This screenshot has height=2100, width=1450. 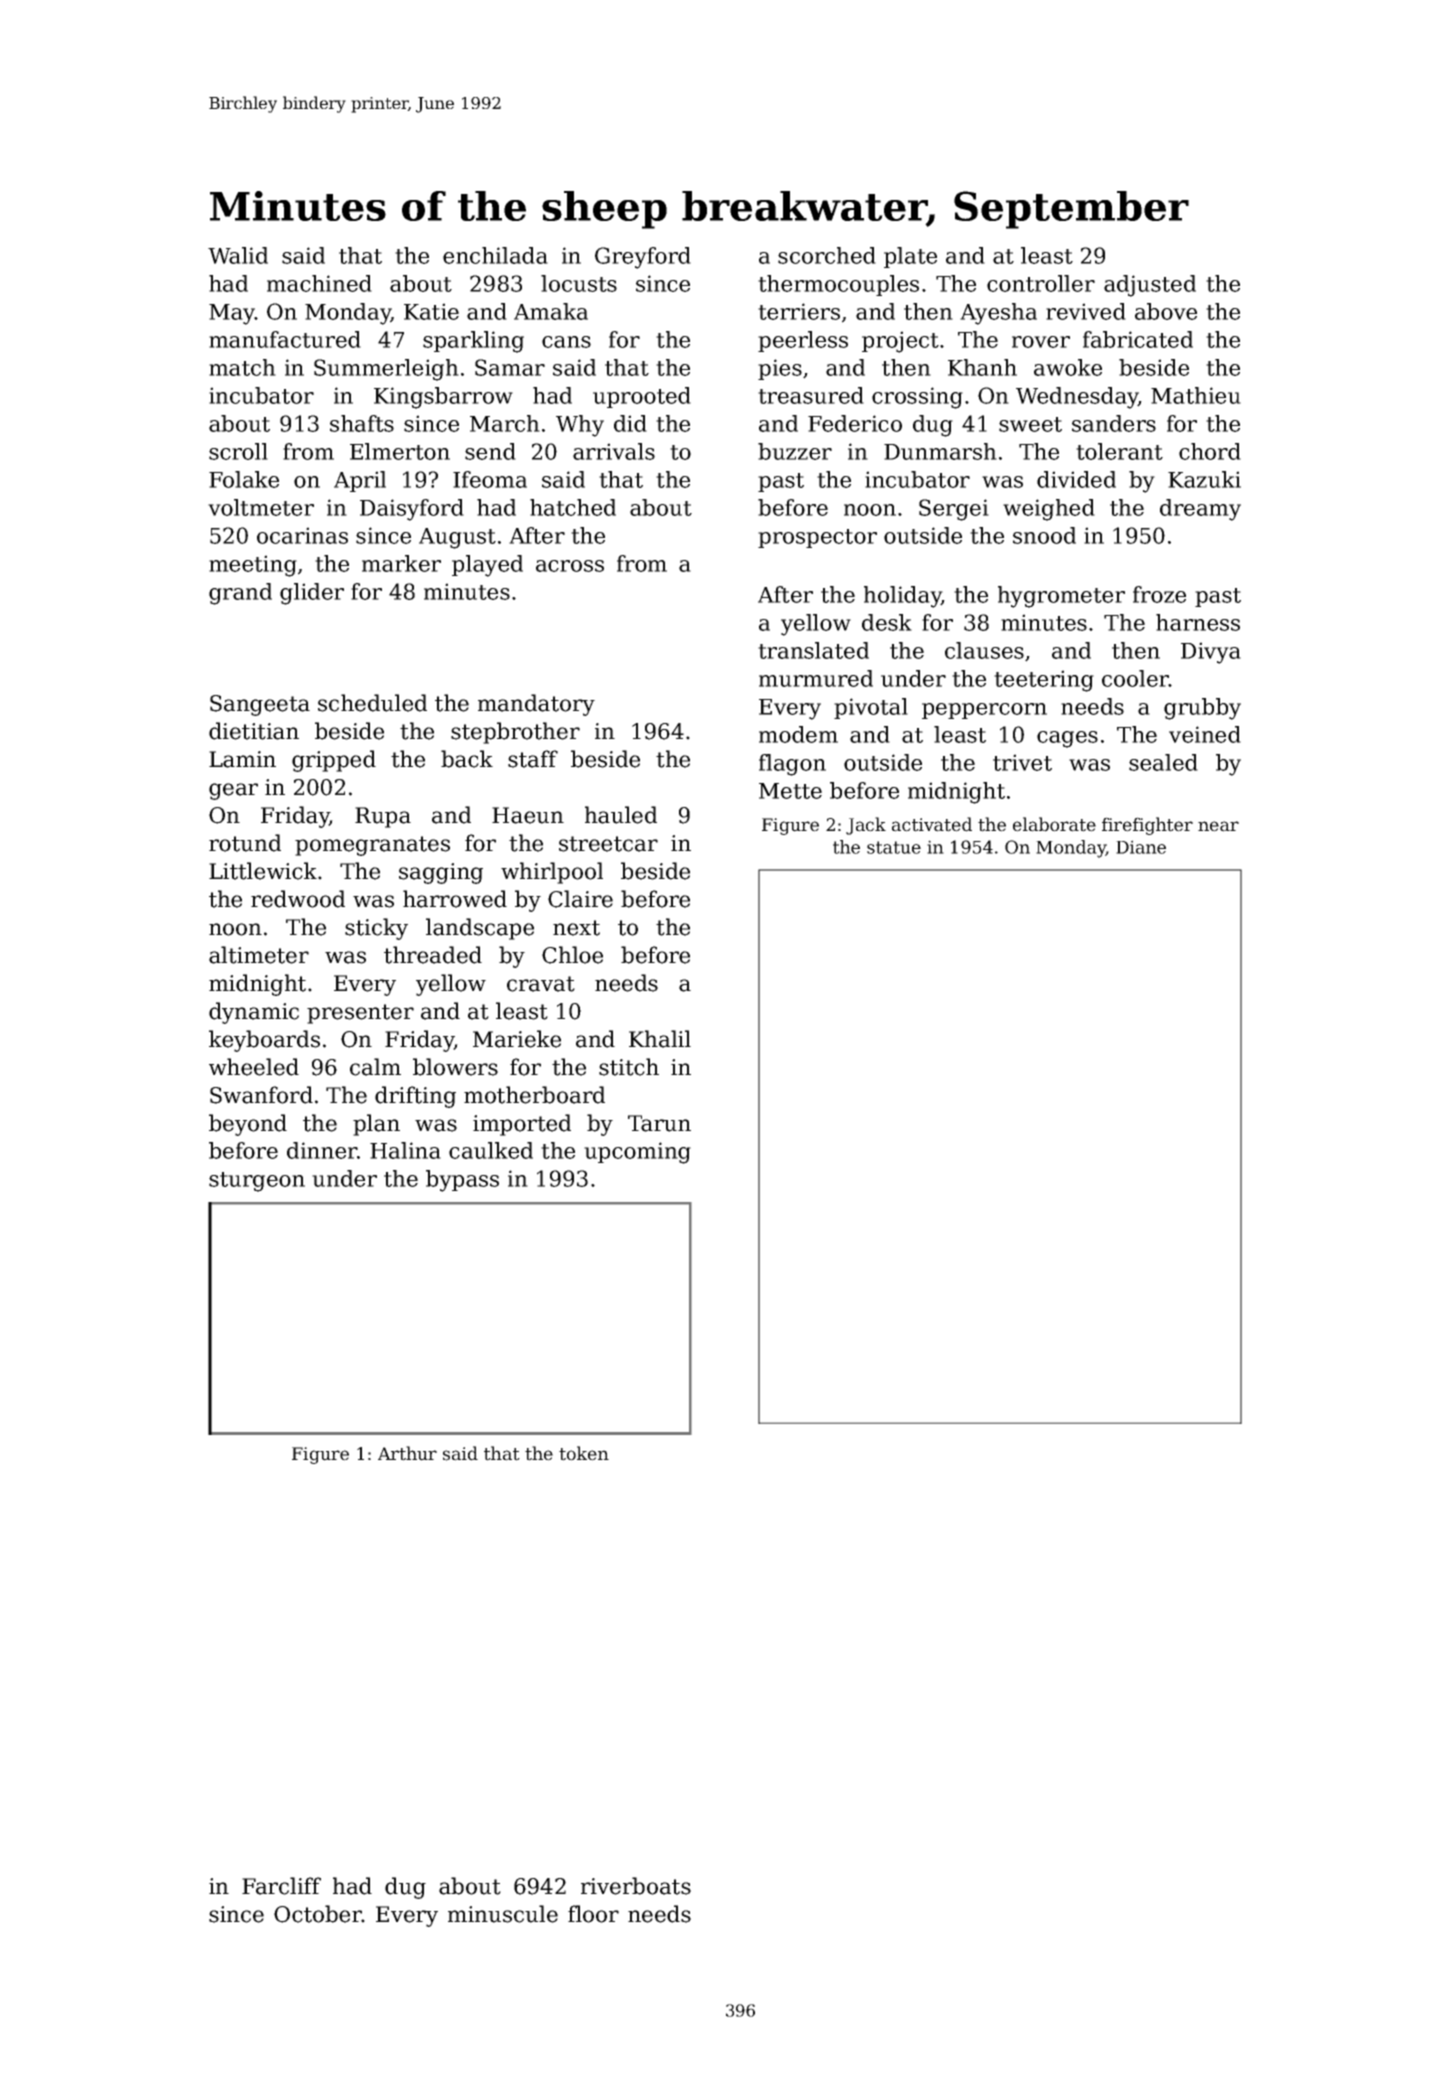 What do you see at coordinates (257, 1182) in the screenshot?
I see `sturgeon` at bounding box center [257, 1182].
